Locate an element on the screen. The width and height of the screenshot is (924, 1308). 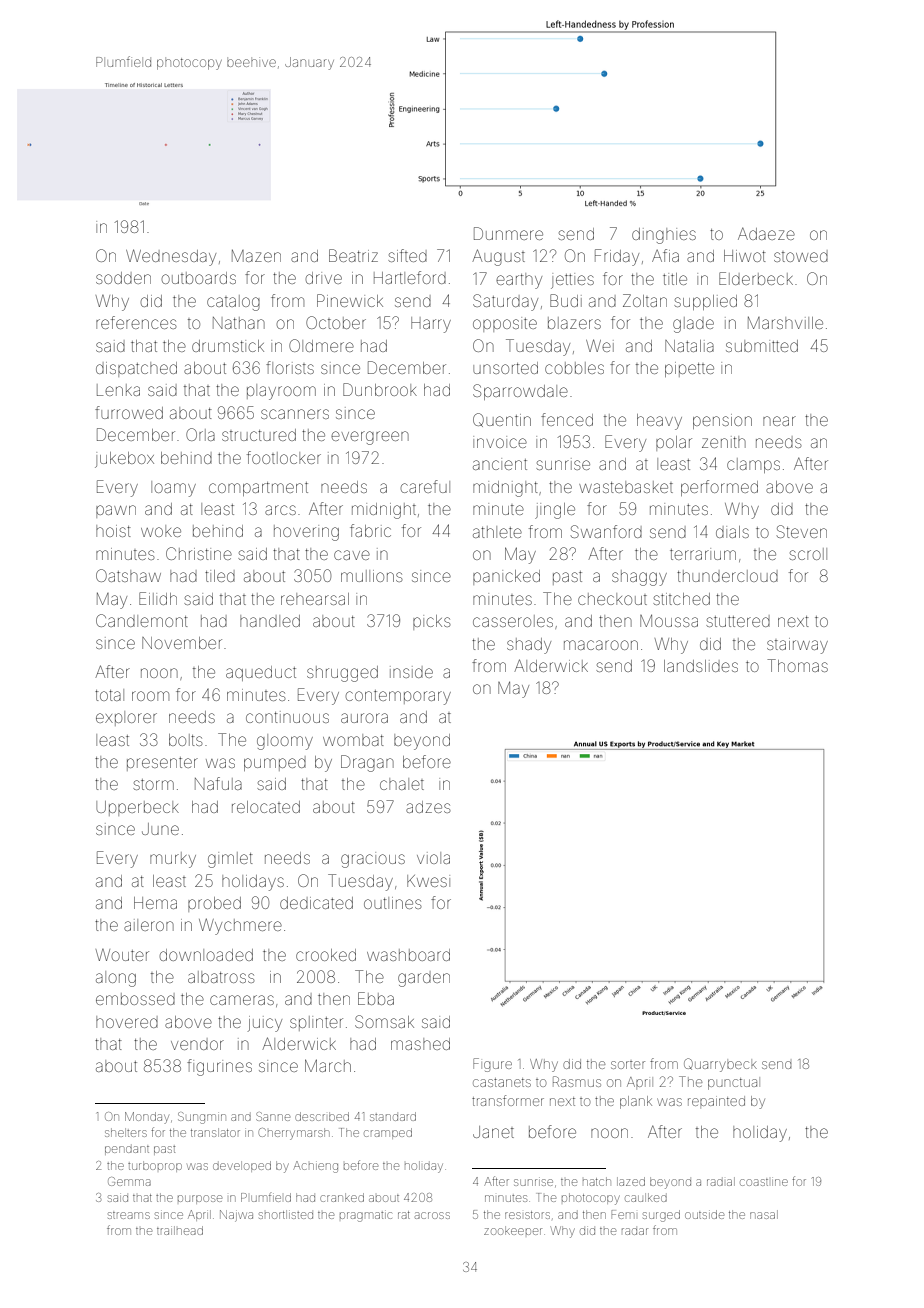
cranked is located at coordinates (342, 1197).
